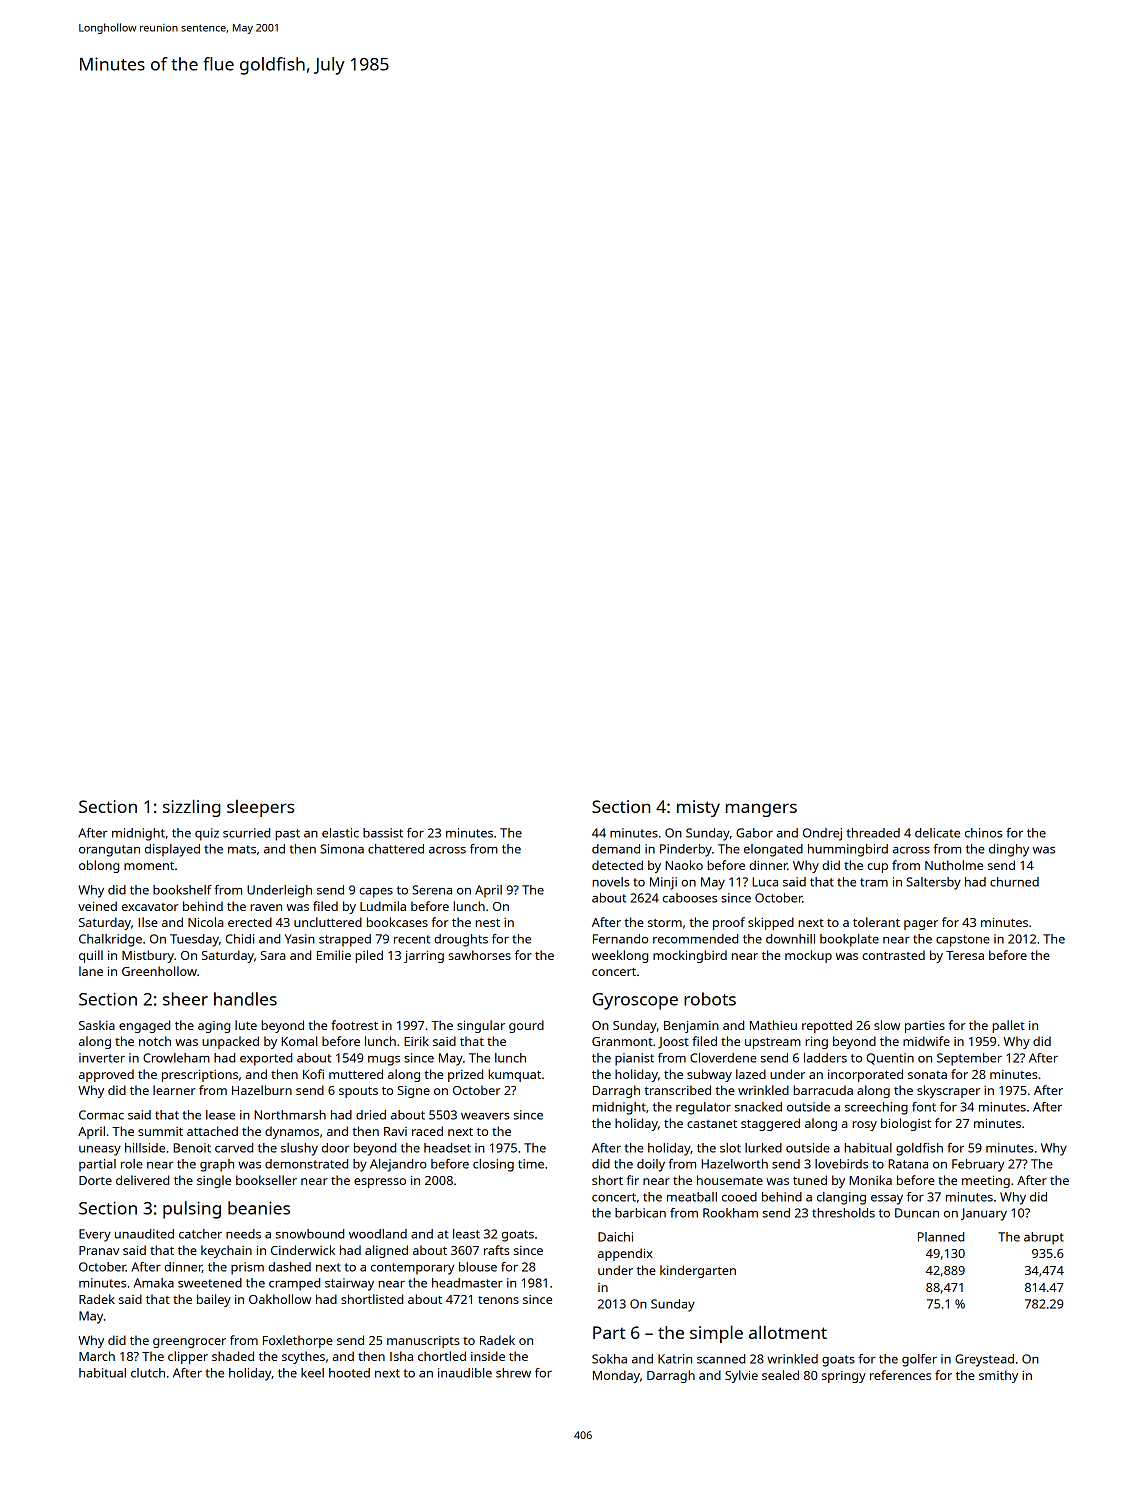 Image resolution: width=1148 pixels, height=1486 pixels. I want to click on capstone, so click(963, 941).
